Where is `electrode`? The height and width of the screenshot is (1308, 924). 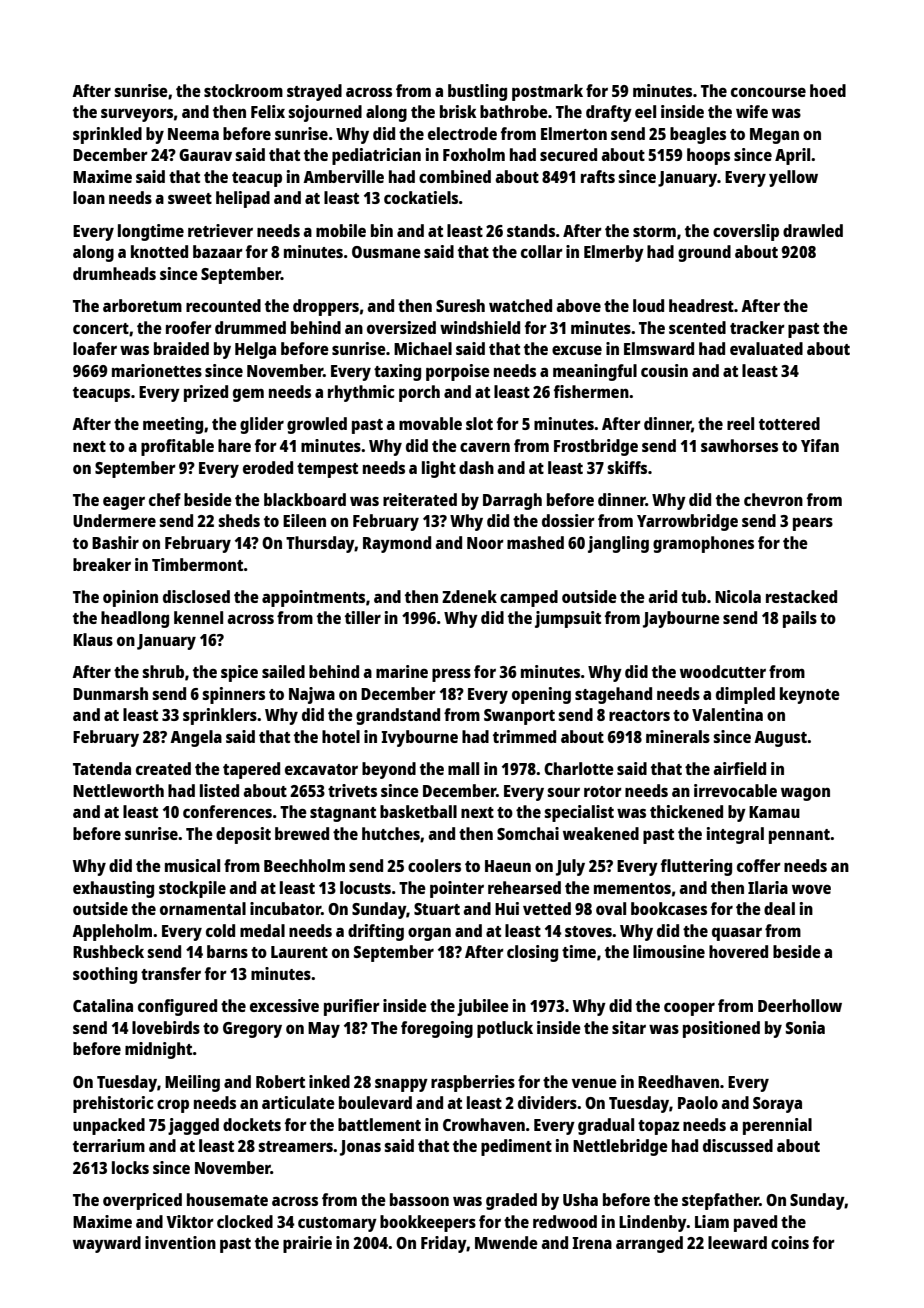
electrode is located at coordinates (462, 133).
